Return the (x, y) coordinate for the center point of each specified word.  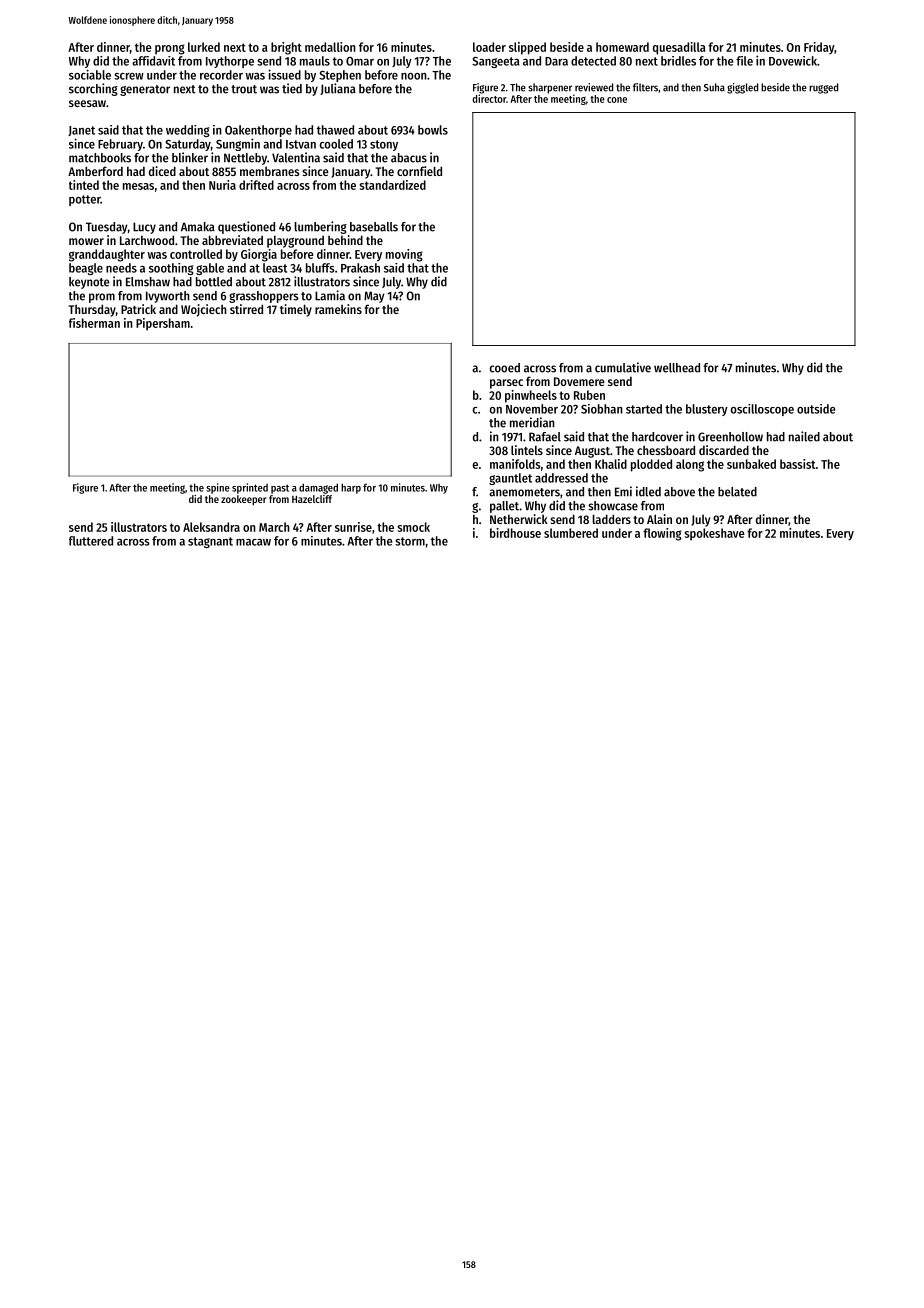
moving (404, 255)
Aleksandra (211, 527)
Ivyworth (168, 297)
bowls (433, 130)
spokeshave (715, 534)
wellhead (677, 368)
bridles (678, 61)
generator (145, 90)
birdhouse (515, 533)
